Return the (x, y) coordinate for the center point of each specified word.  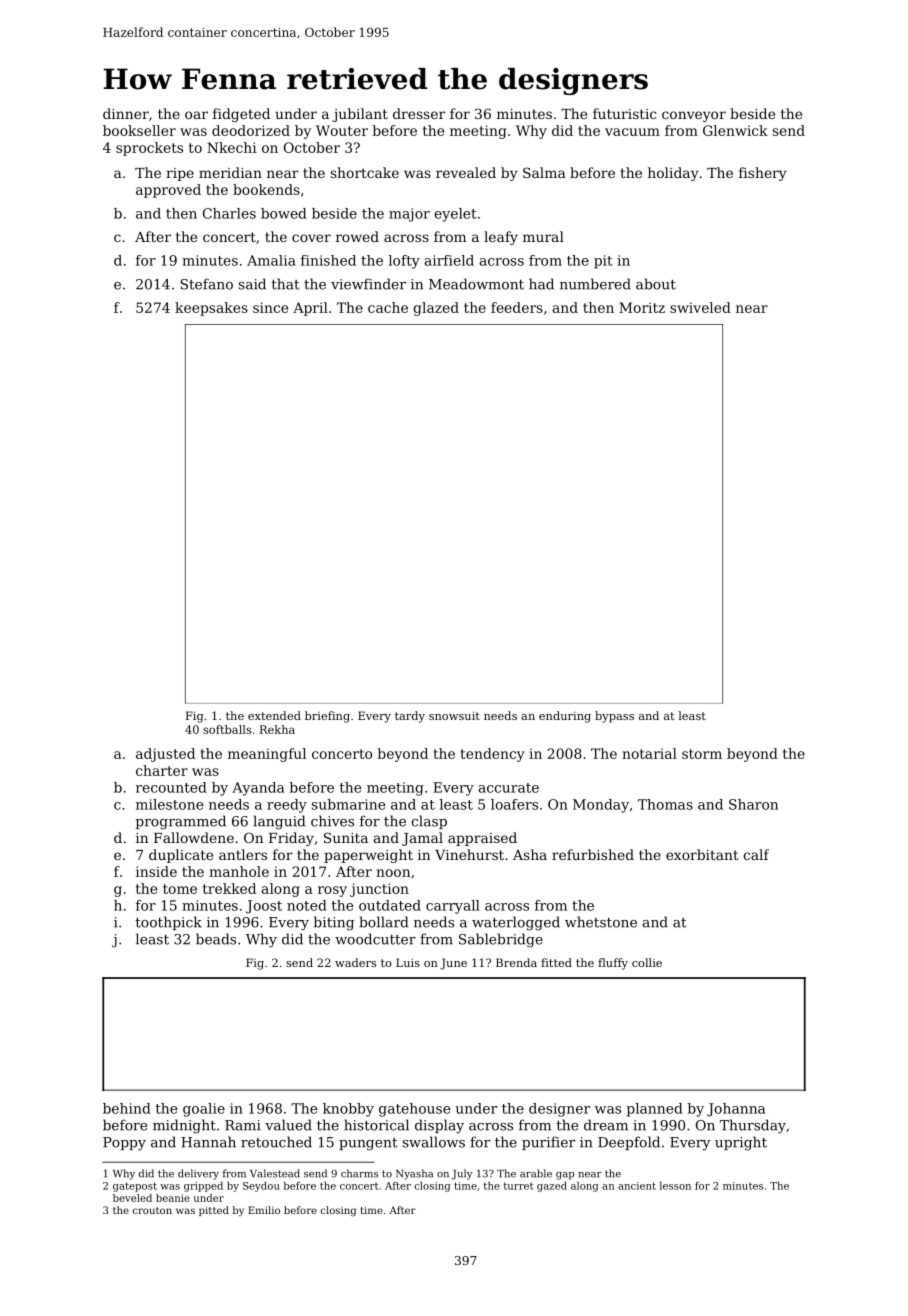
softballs (227, 729)
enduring (565, 717)
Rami (243, 1125)
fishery (763, 174)
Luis (408, 962)
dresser (419, 113)
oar (196, 115)
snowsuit (454, 715)
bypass (614, 717)
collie (647, 962)
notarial (649, 753)
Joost (264, 907)
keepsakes (211, 309)
